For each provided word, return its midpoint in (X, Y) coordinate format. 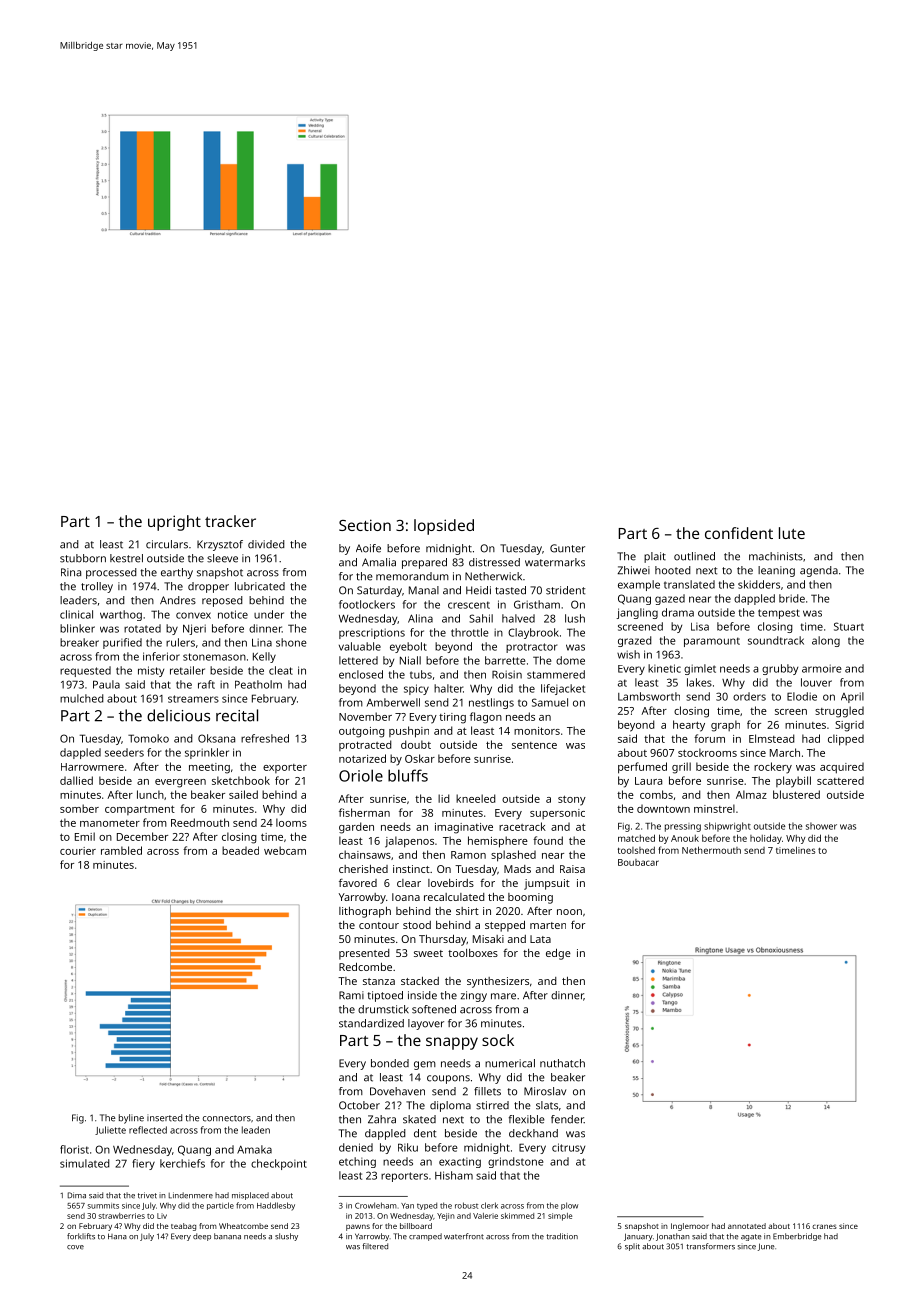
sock (498, 1040)
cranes (824, 1226)
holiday (766, 839)
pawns (358, 1227)
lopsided (444, 527)
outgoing (362, 732)
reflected (148, 1130)
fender (567, 1119)
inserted (164, 1118)
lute (792, 533)
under (269, 614)
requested (85, 671)
